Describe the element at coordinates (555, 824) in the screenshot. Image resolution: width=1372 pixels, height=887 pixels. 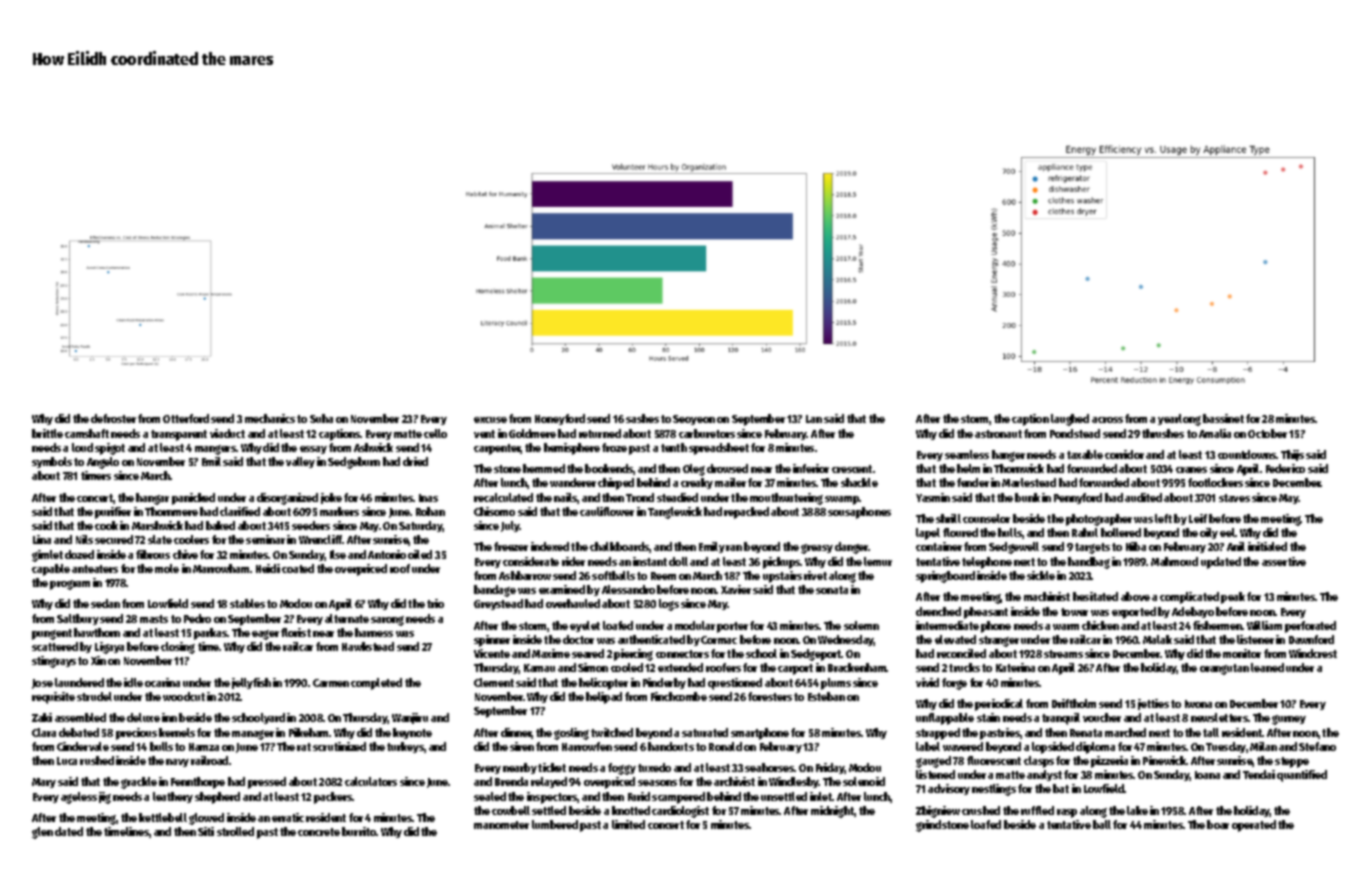
I see `lumbered` at that location.
